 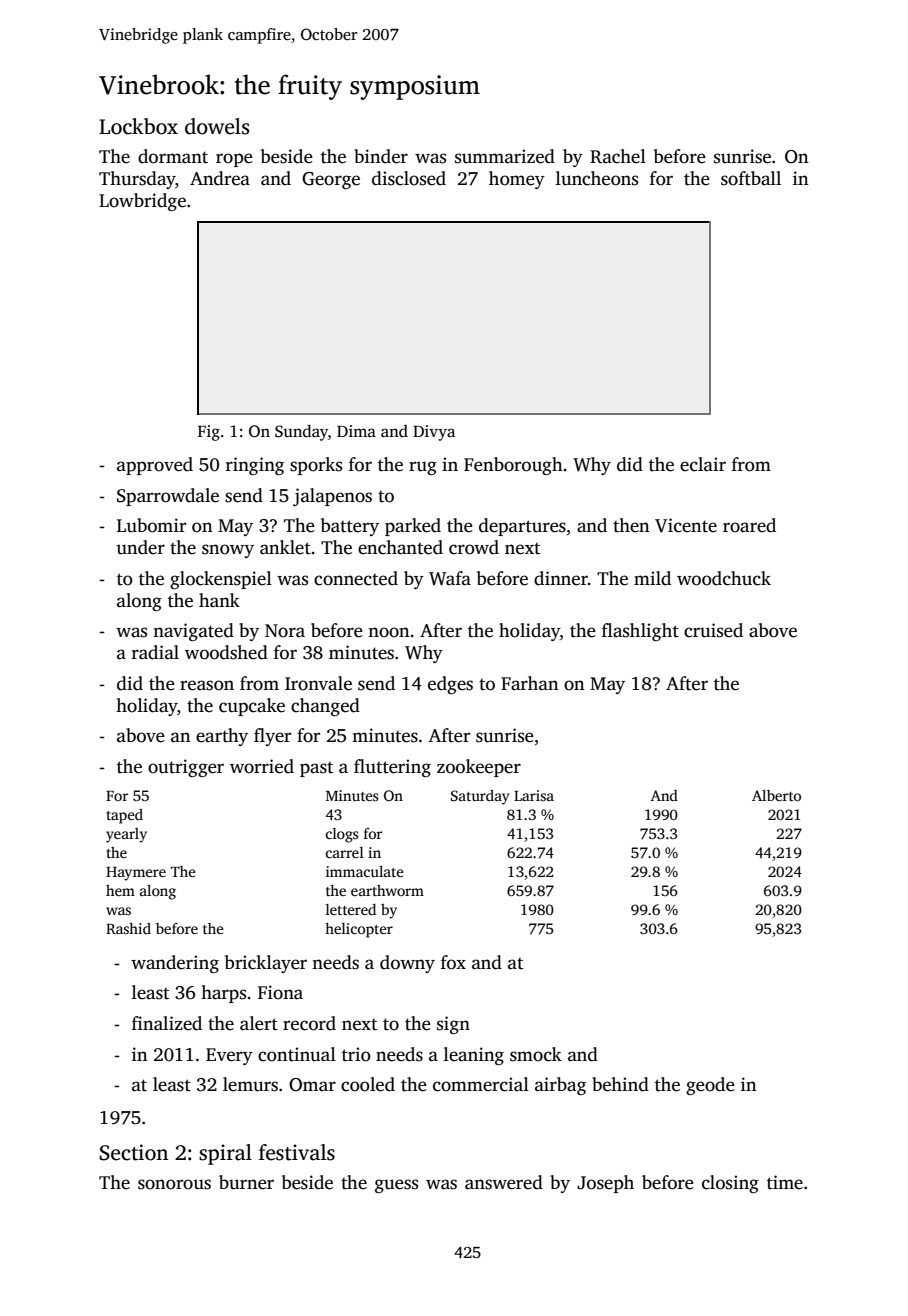 What do you see at coordinates (272, 737) in the image?
I see `flyer` at bounding box center [272, 737].
